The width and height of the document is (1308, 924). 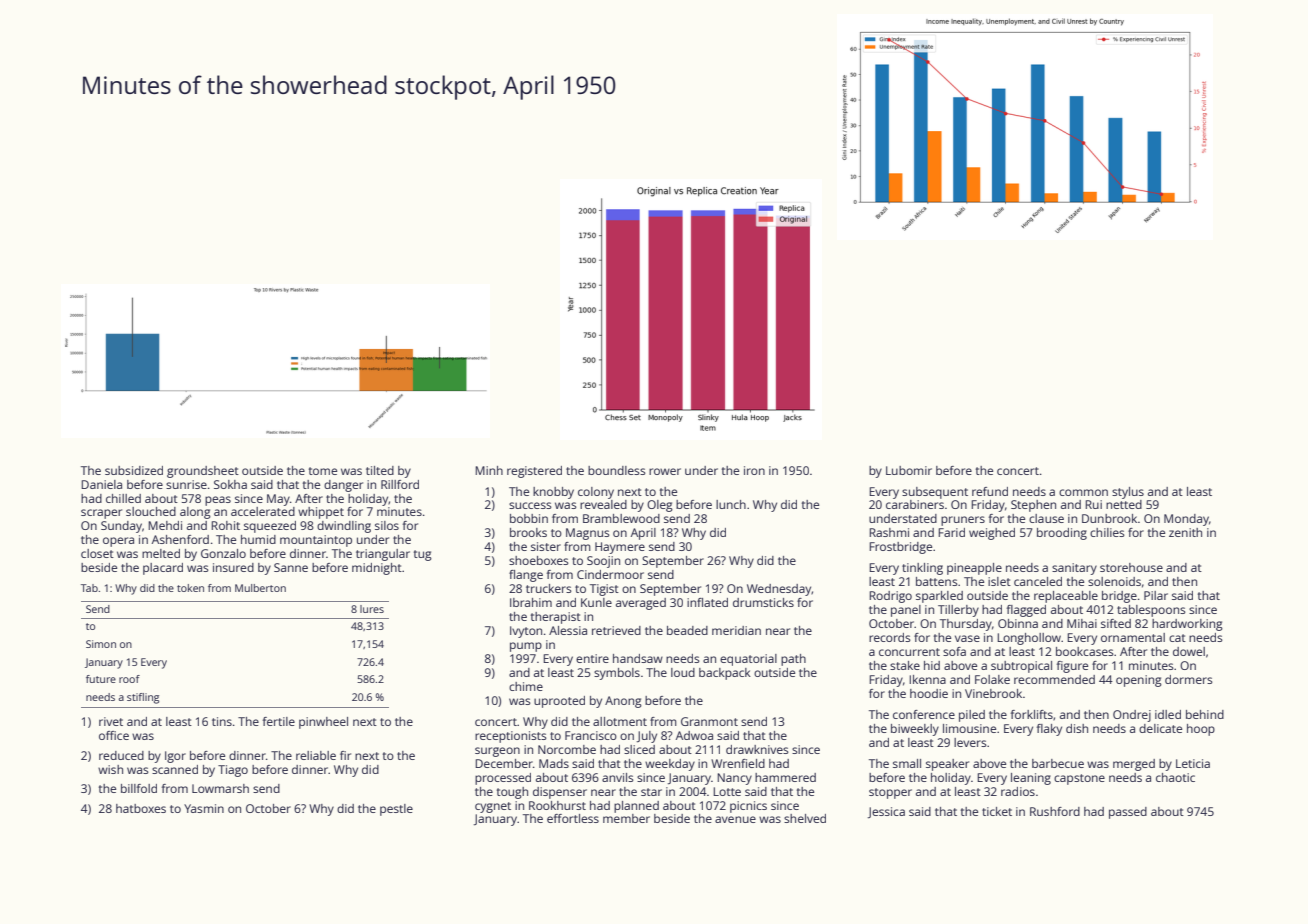 What do you see at coordinates (909, 470) in the document?
I see `Lubomir` at bounding box center [909, 470].
